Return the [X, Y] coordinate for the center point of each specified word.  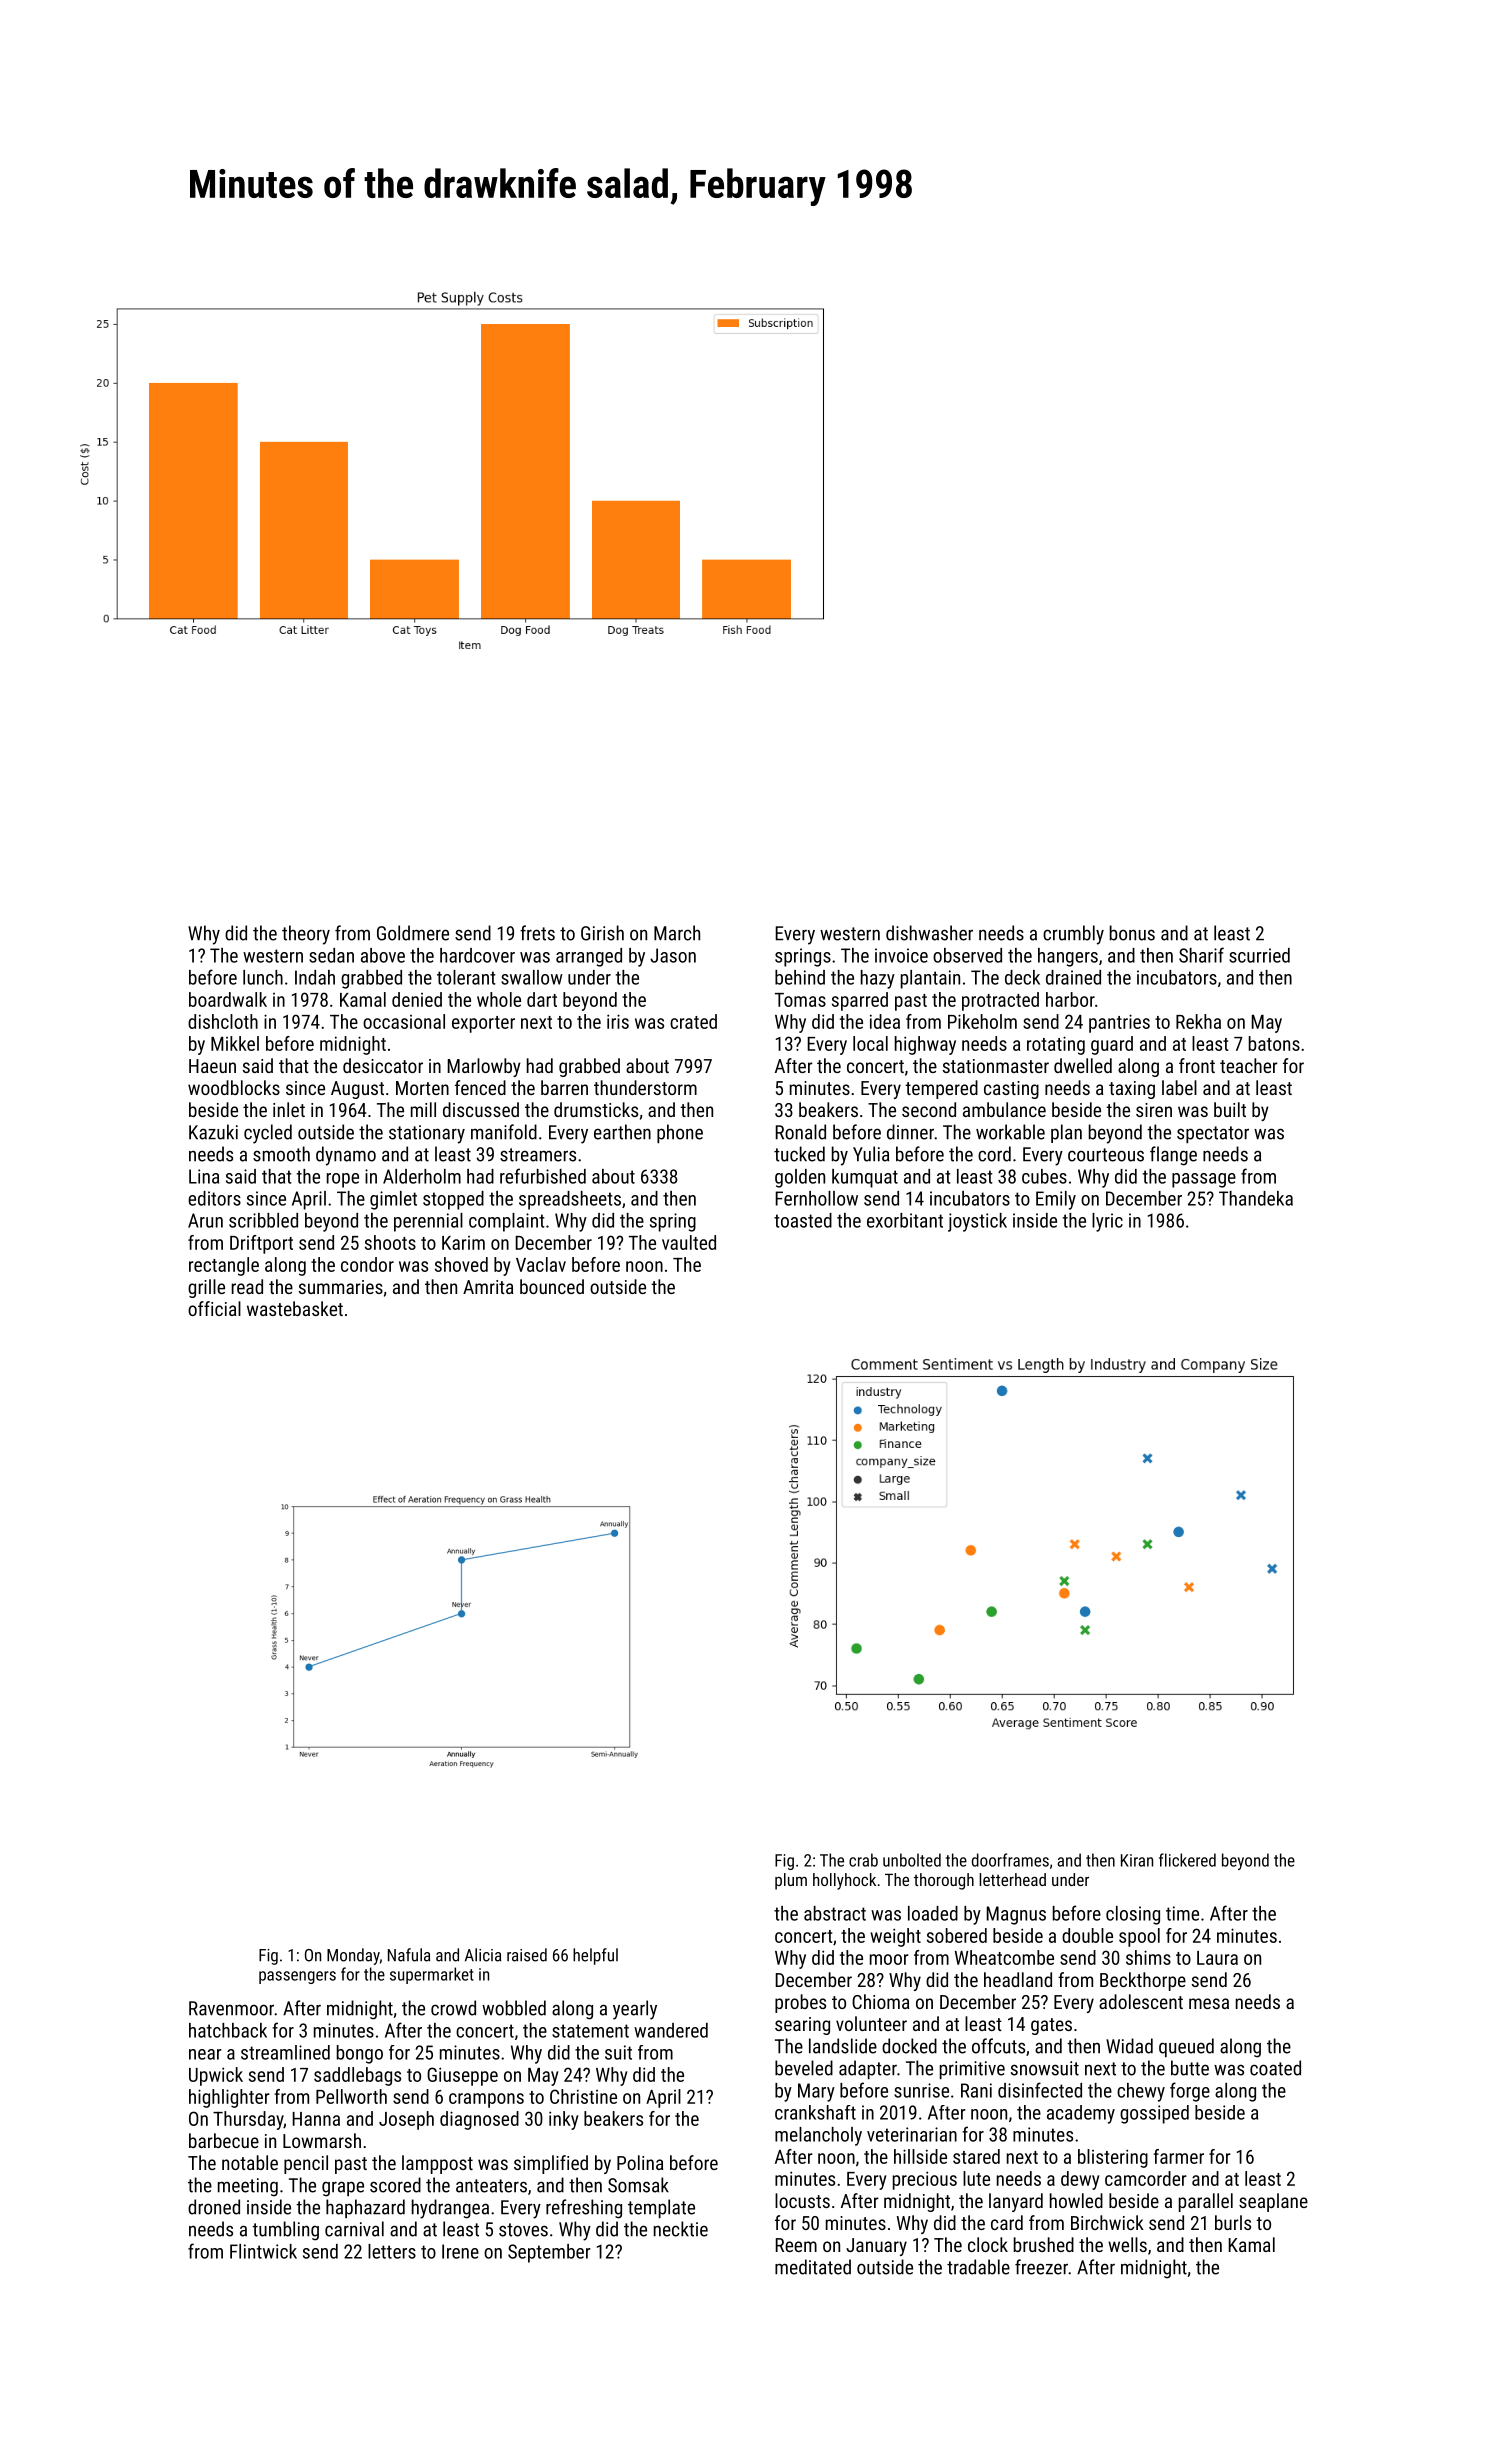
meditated [813, 2267]
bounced [552, 1286]
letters [392, 2251]
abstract [835, 1913]
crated [693, 1021]
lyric [1107, 1222]
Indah [315, 977]
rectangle [224, 1266]
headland [1018, 1979]
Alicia [483, 1955]
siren [1154, 1110]
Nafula [409, 1955]
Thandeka [1256, 1198]
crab [863, 1860]
